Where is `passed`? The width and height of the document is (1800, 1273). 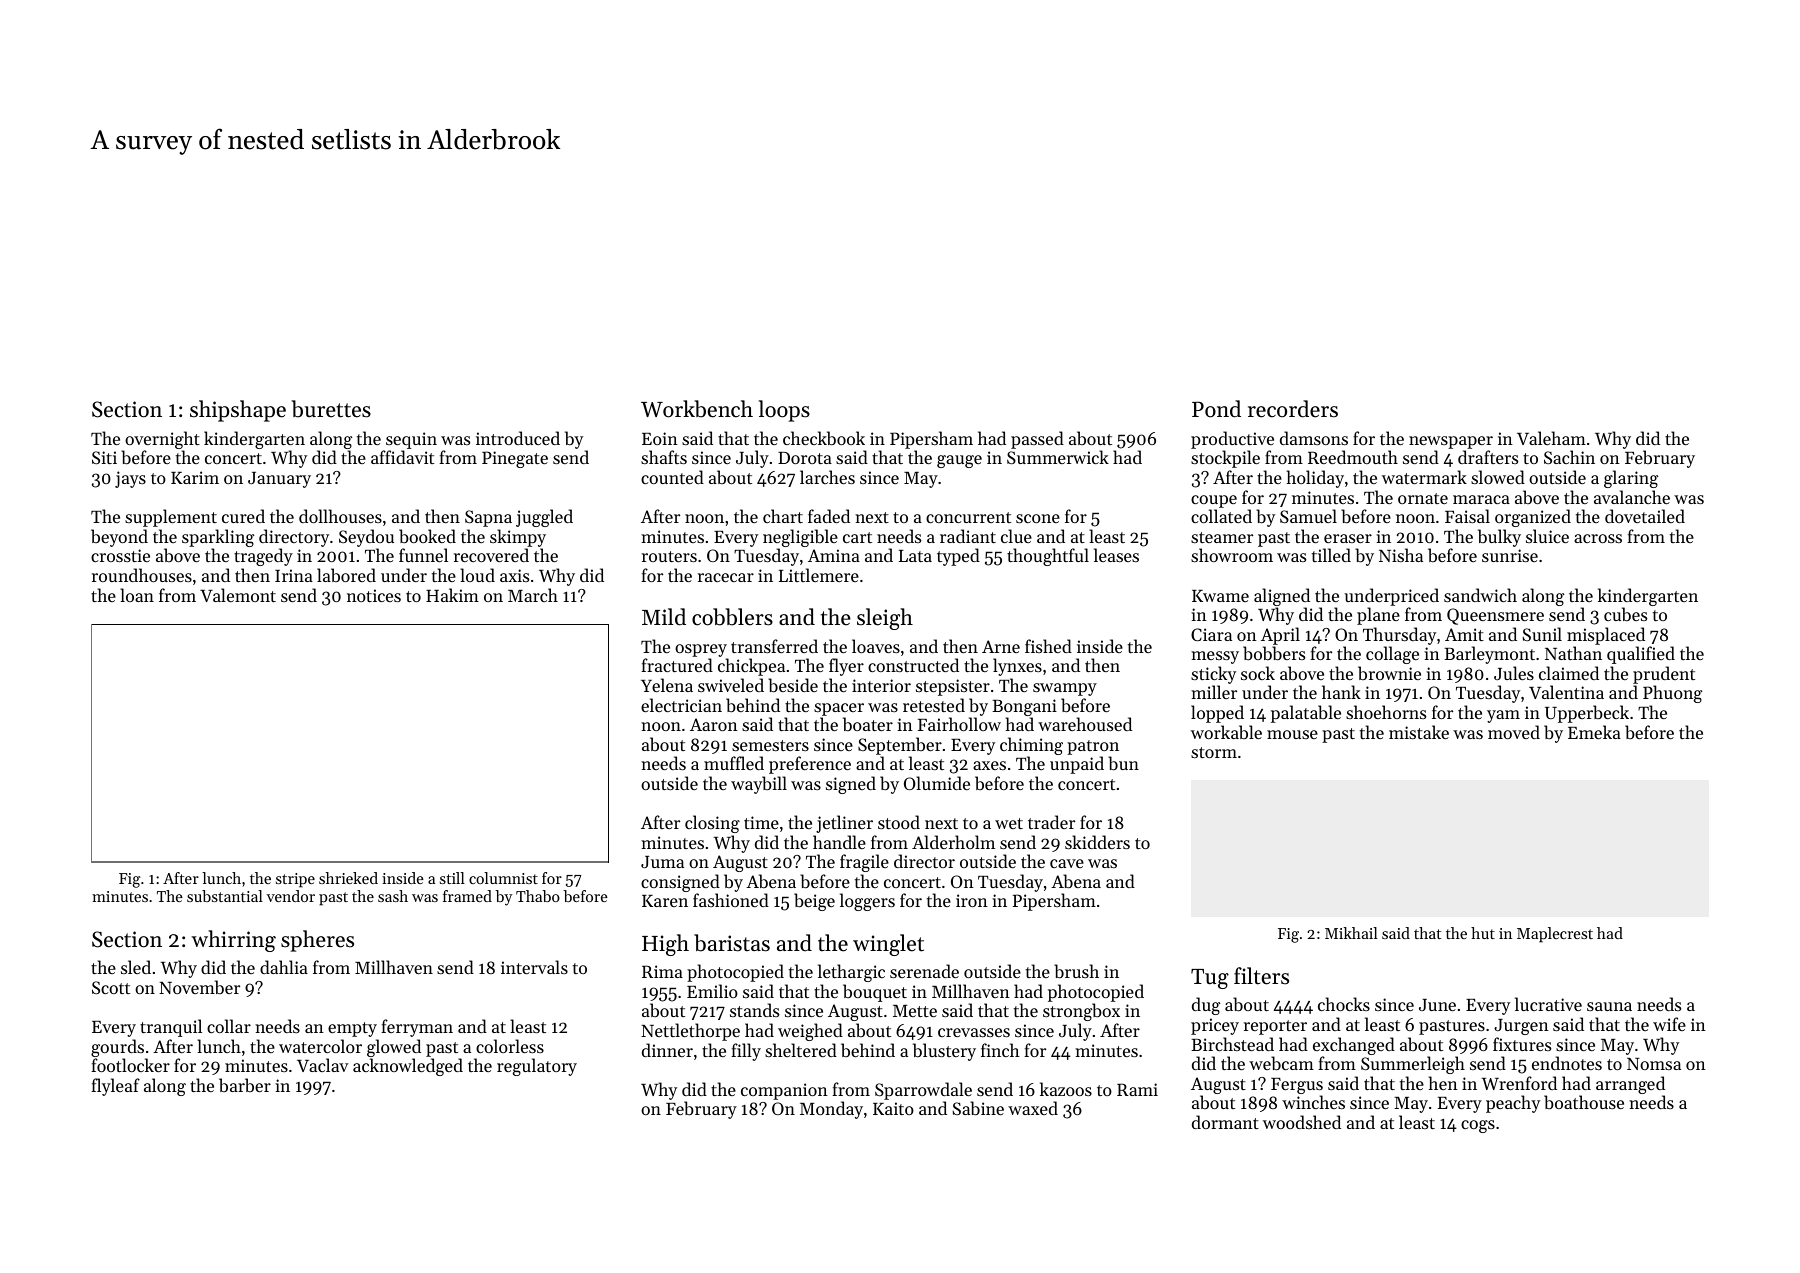
passed is located at coordinates (1037, 440).
